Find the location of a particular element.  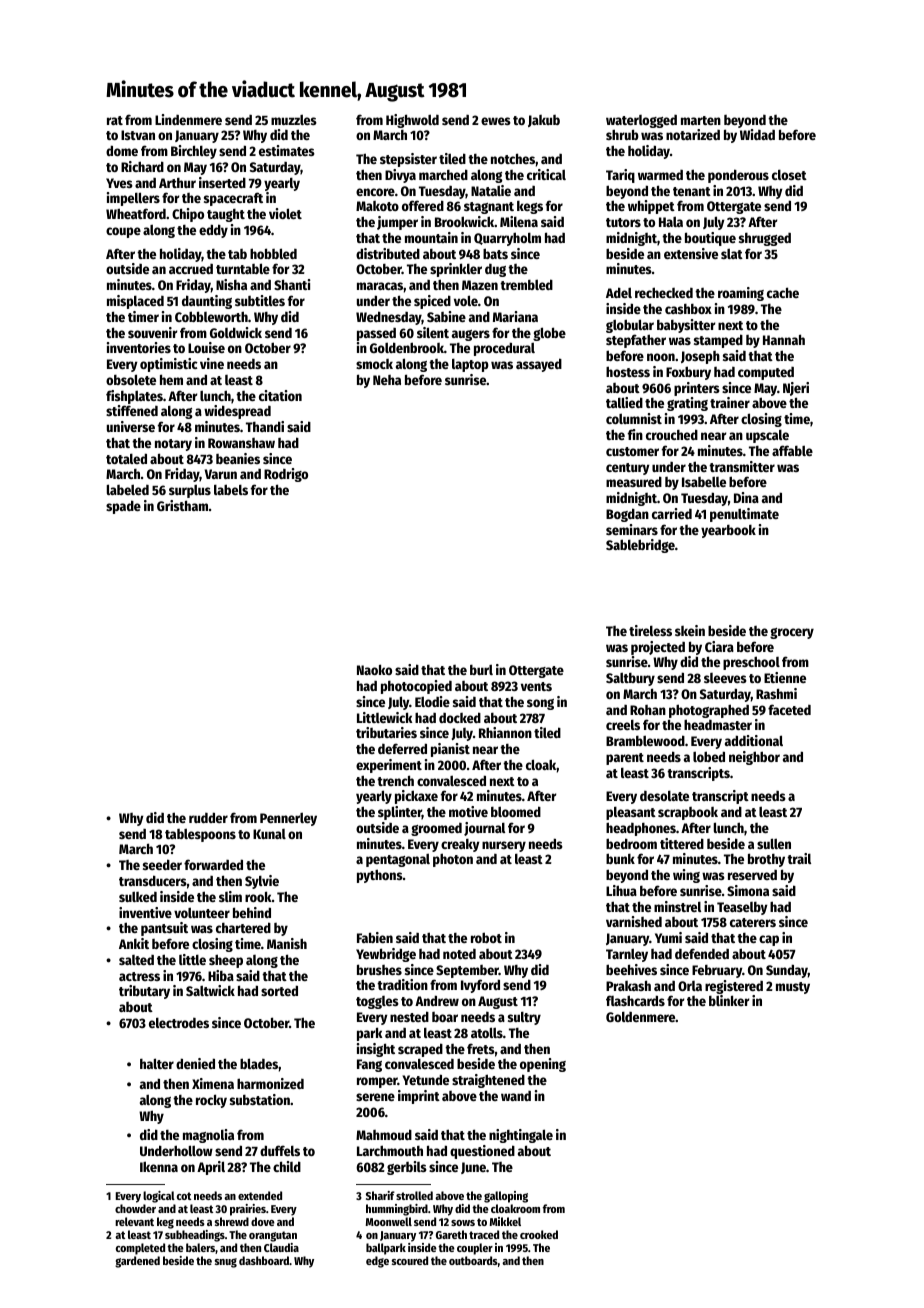

Tarnley is located at coordinates (627, 955).
